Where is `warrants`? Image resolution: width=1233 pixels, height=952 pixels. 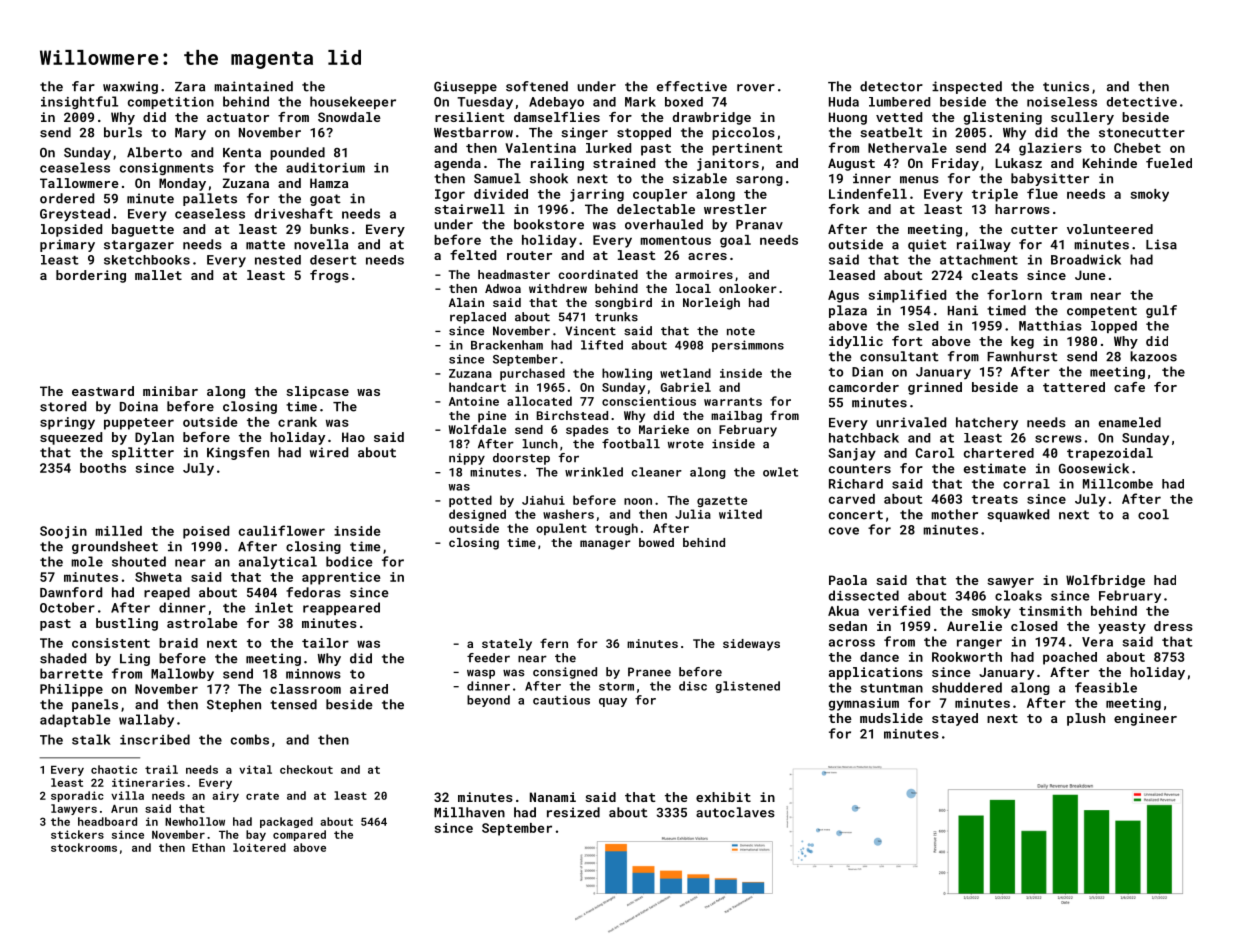 warrants is located at coordinates (733, 402).
